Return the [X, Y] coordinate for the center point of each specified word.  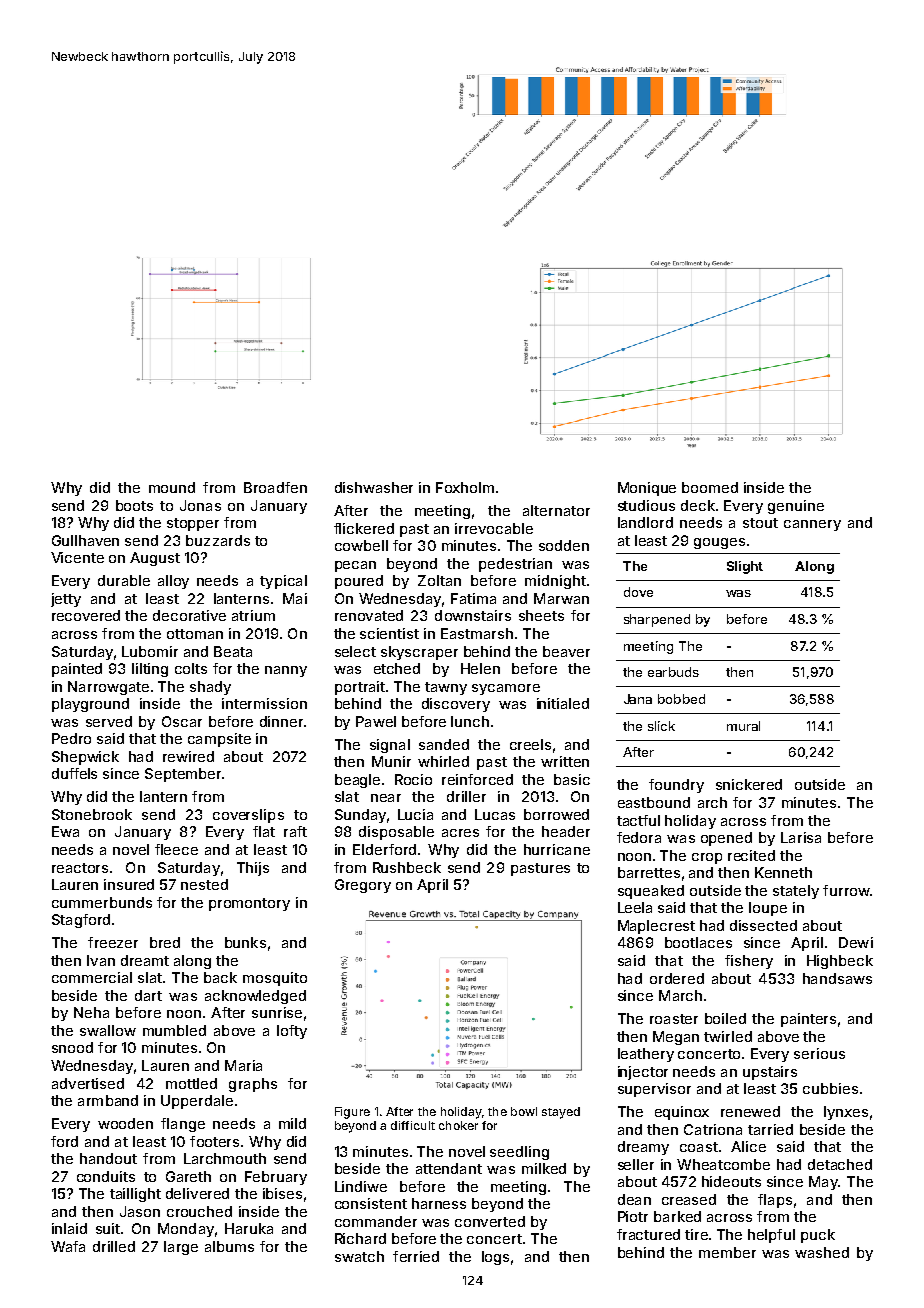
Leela [635, 907]
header [566, 831]
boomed [710, 487]
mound [172, 487]
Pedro [71, 738]
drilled [114, 1246]
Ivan [101, 960]
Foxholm [465, 487]
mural [743, 726]
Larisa [801, 837]
